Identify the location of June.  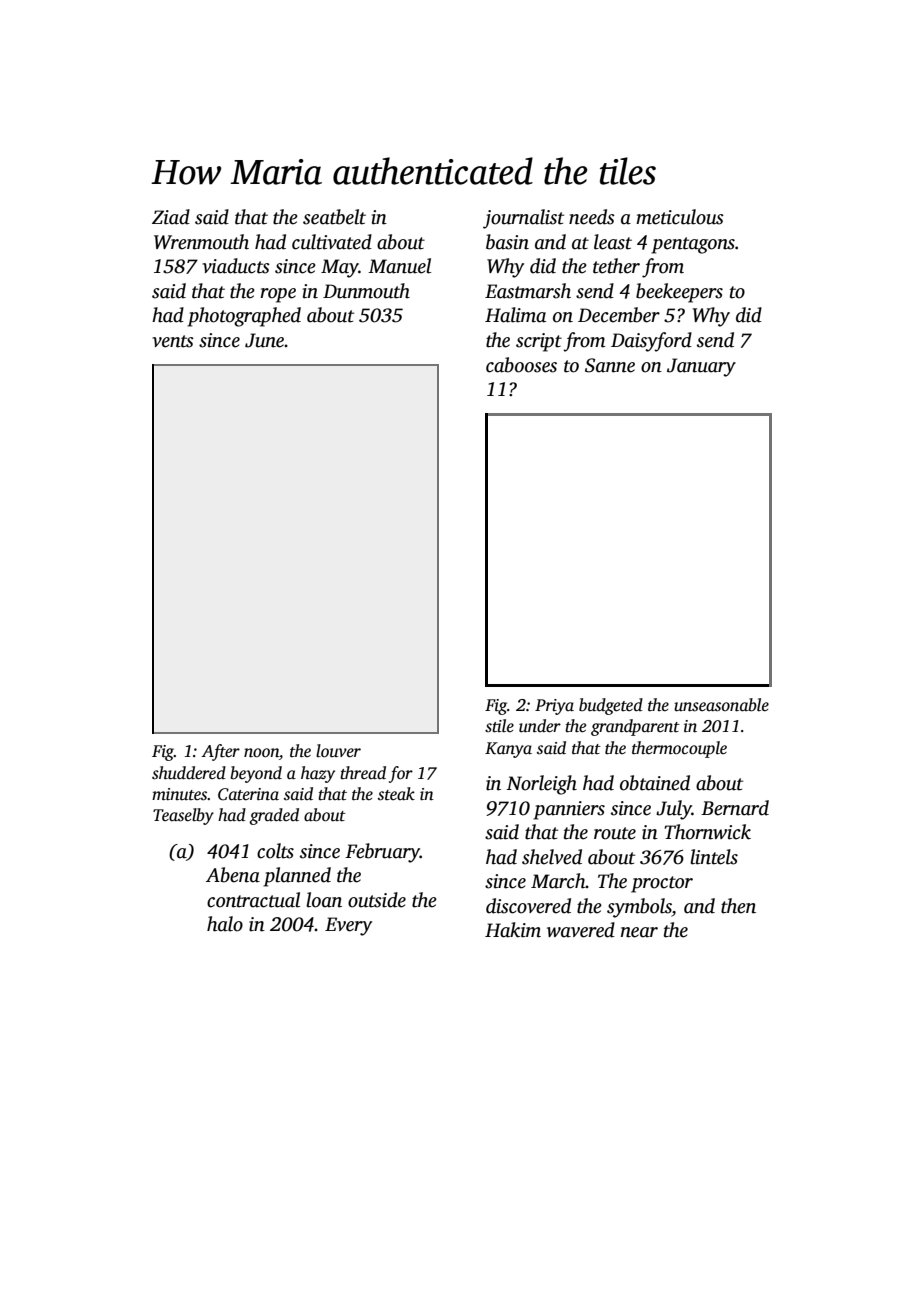
(265, 340).
